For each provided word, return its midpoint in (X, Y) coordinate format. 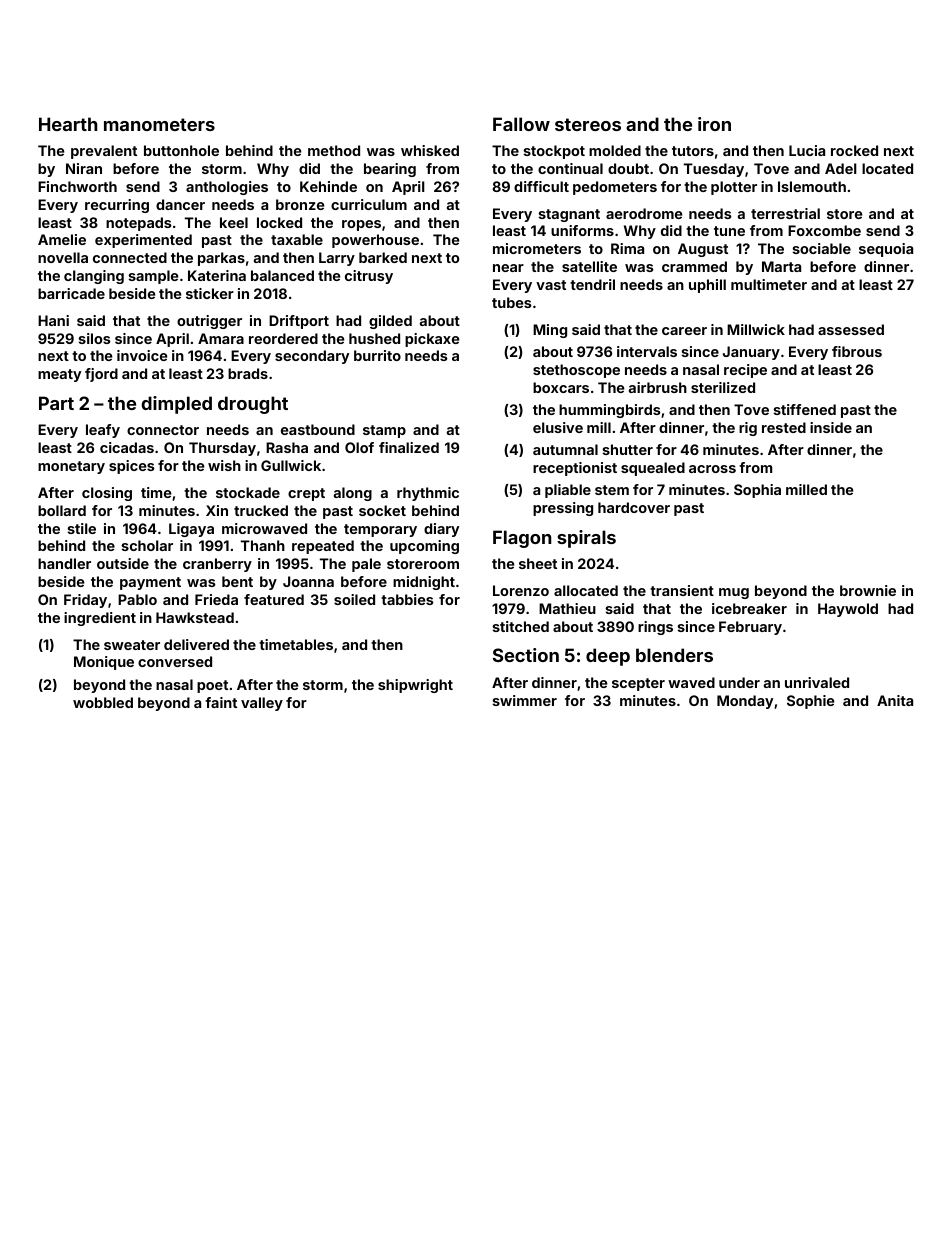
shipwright (415, 686)
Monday (745, 702)
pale (366, 565)
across (712, 469)
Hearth (68, 124)
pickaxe (432, 340)
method (334, 150)
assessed (851, 329)
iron (714, 124)
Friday (85, 601)
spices (132, 467)
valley (262, 704)
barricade (71, 293)
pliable (568, 491)
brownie (868, 590)
